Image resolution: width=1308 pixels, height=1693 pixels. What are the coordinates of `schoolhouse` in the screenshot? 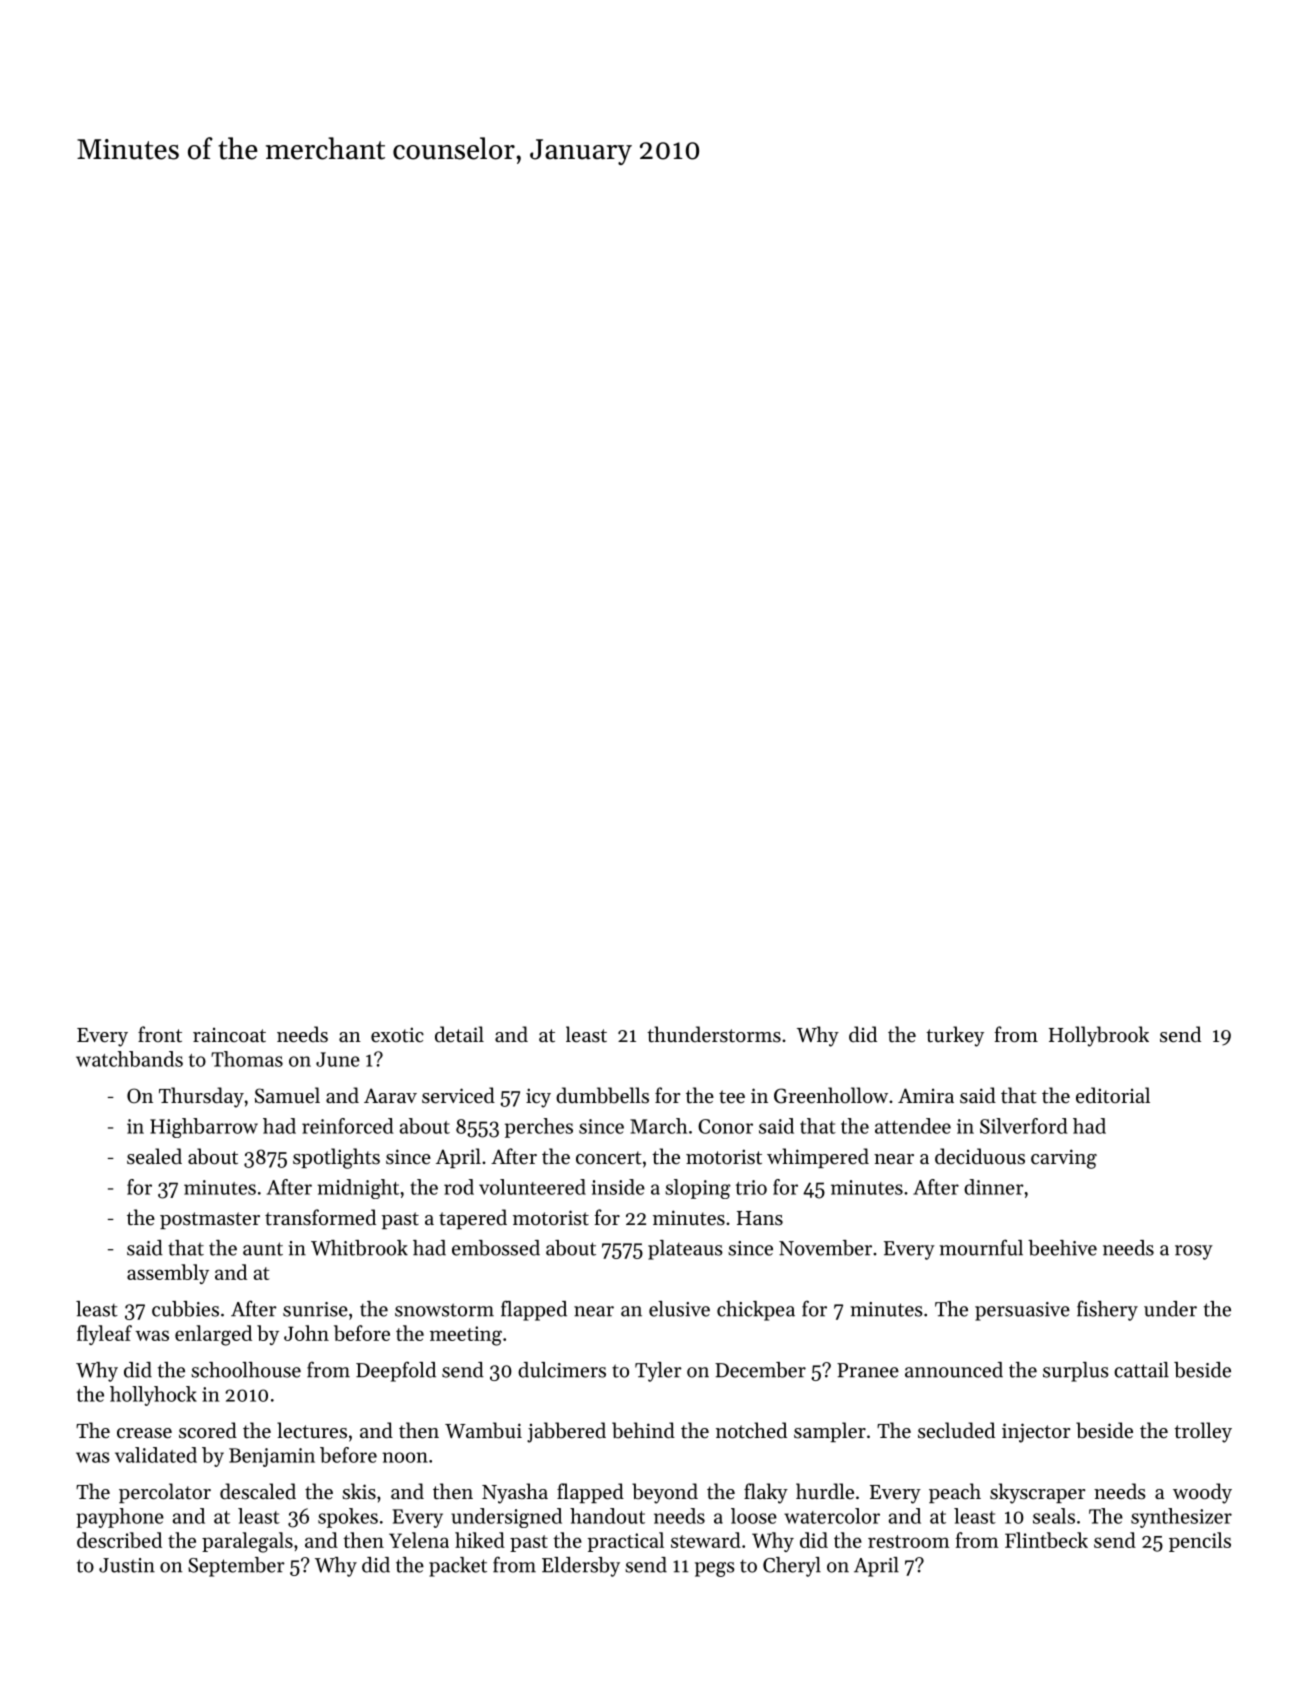 It's located at (246, 1370).
